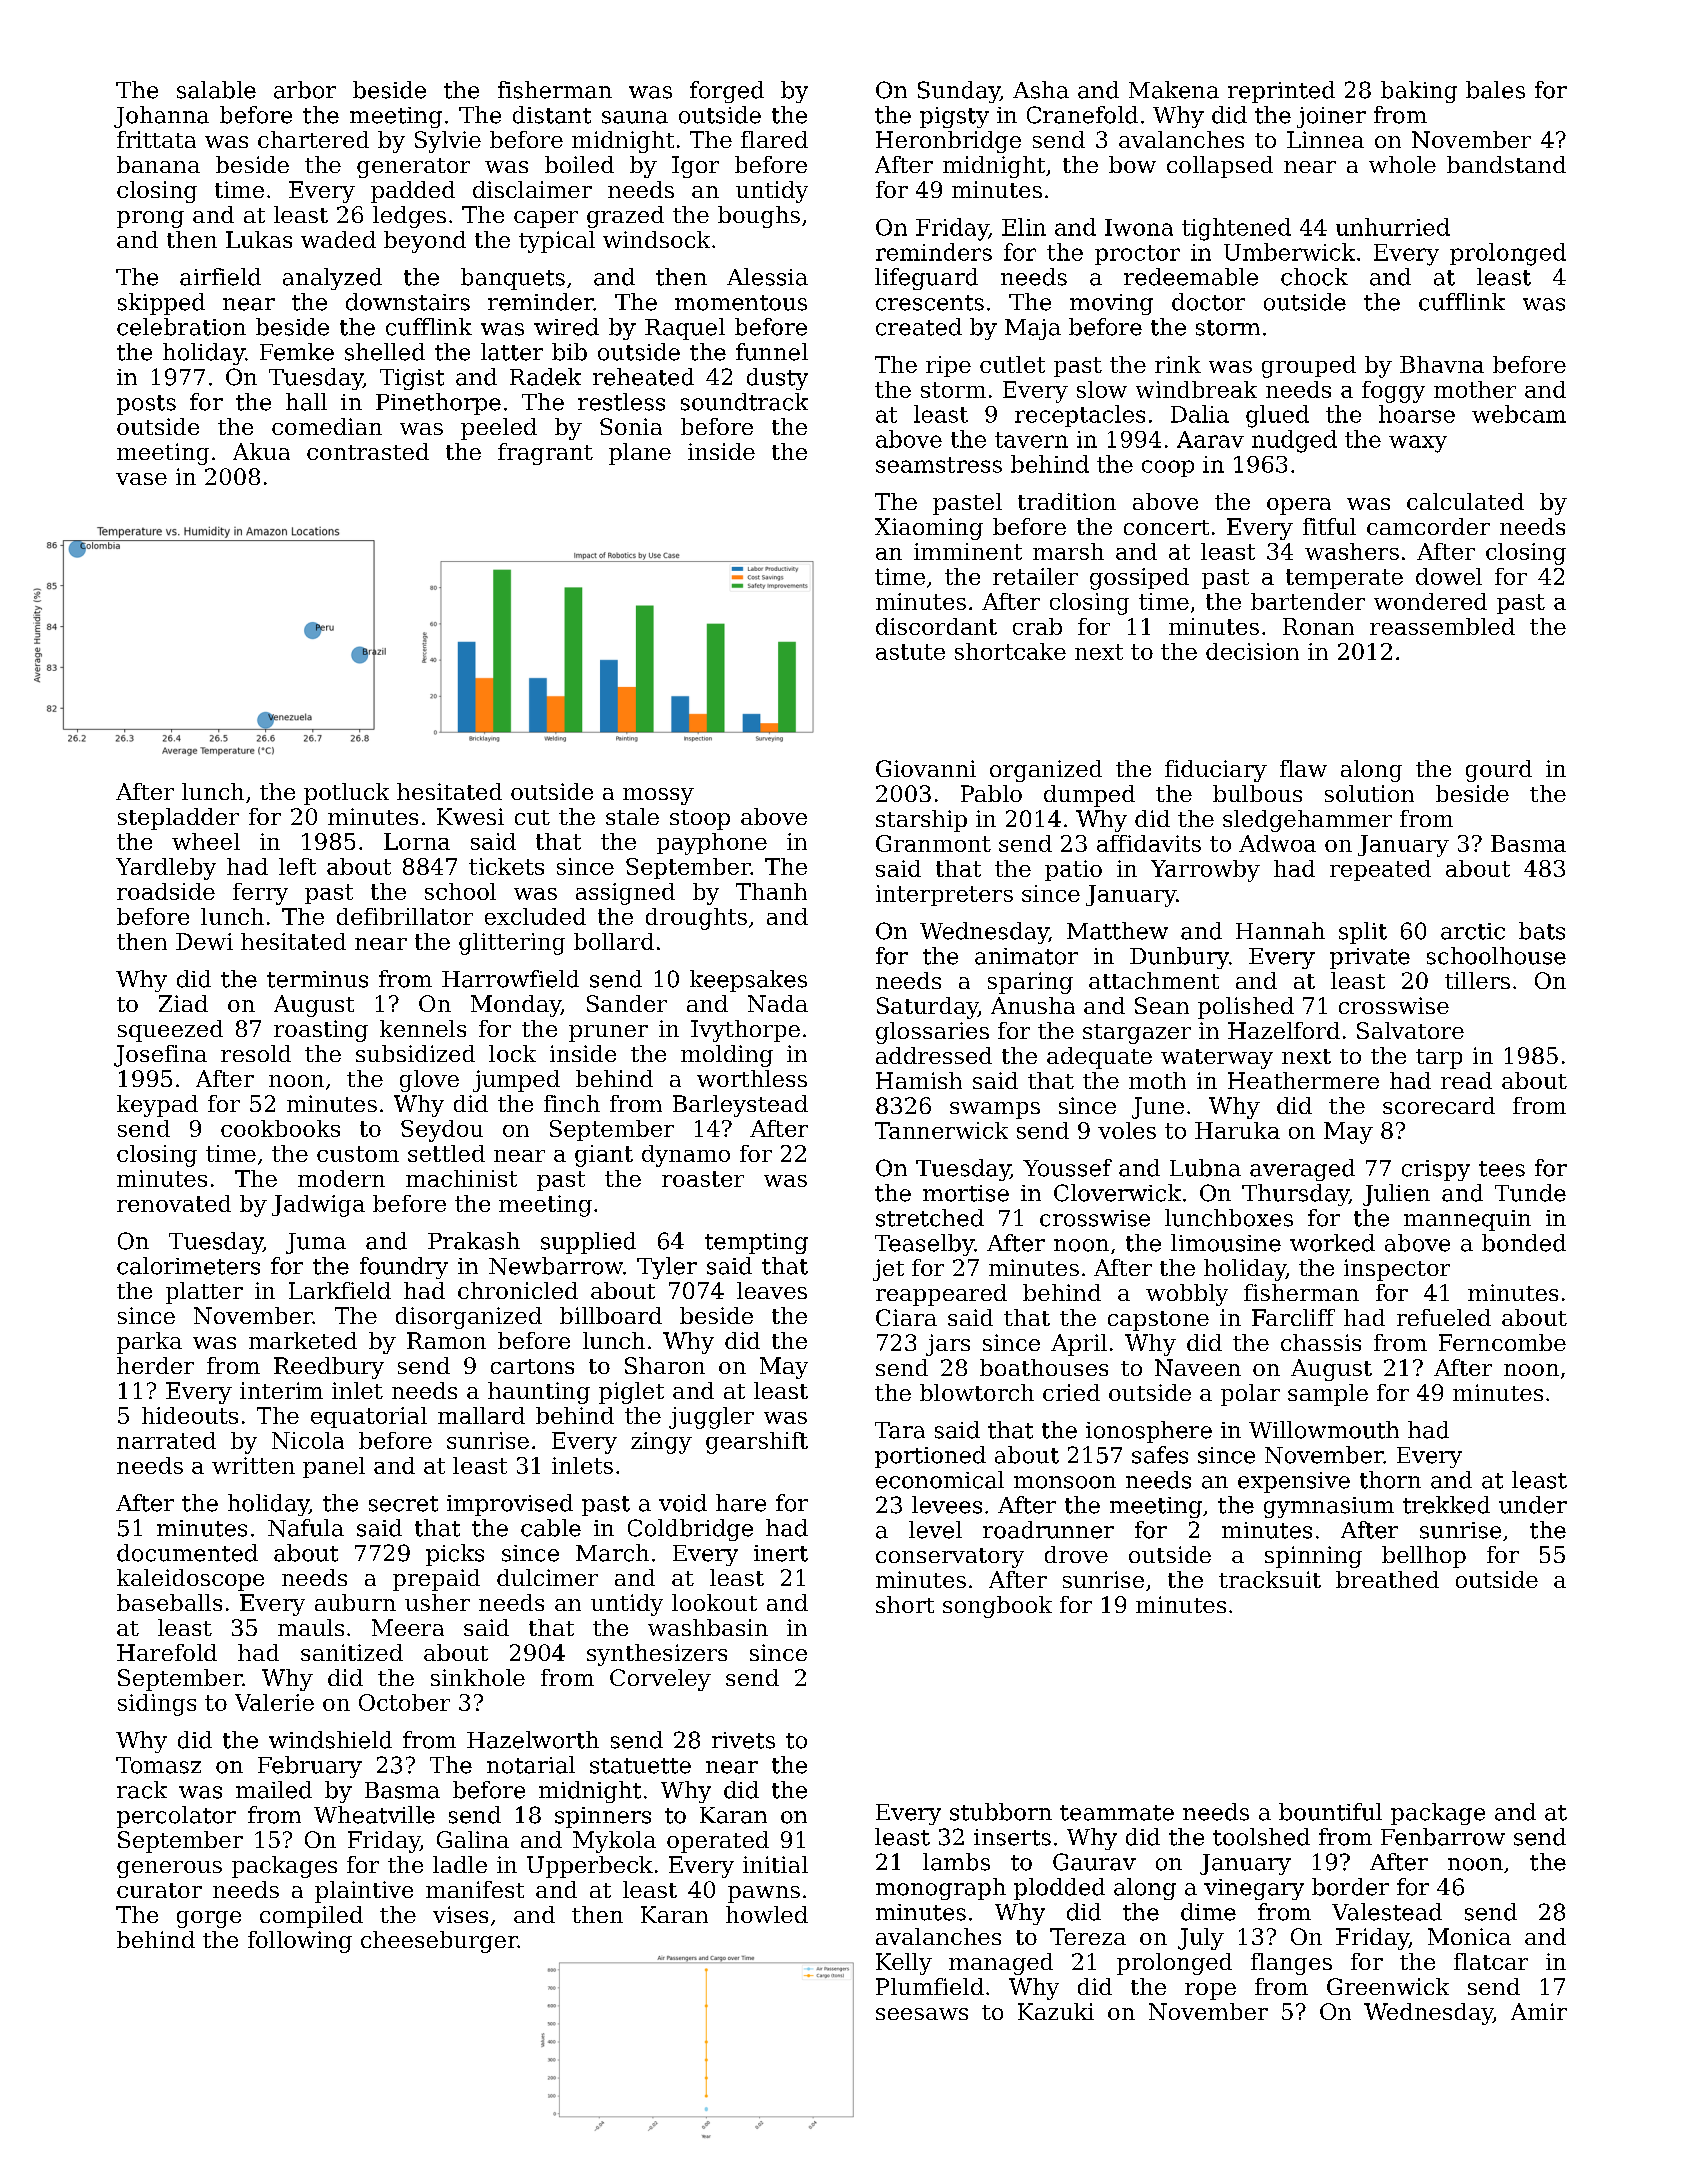  What do you see at coordinates (910, 652) in the page?
I see `astute` at bounding box center [910, 652].
